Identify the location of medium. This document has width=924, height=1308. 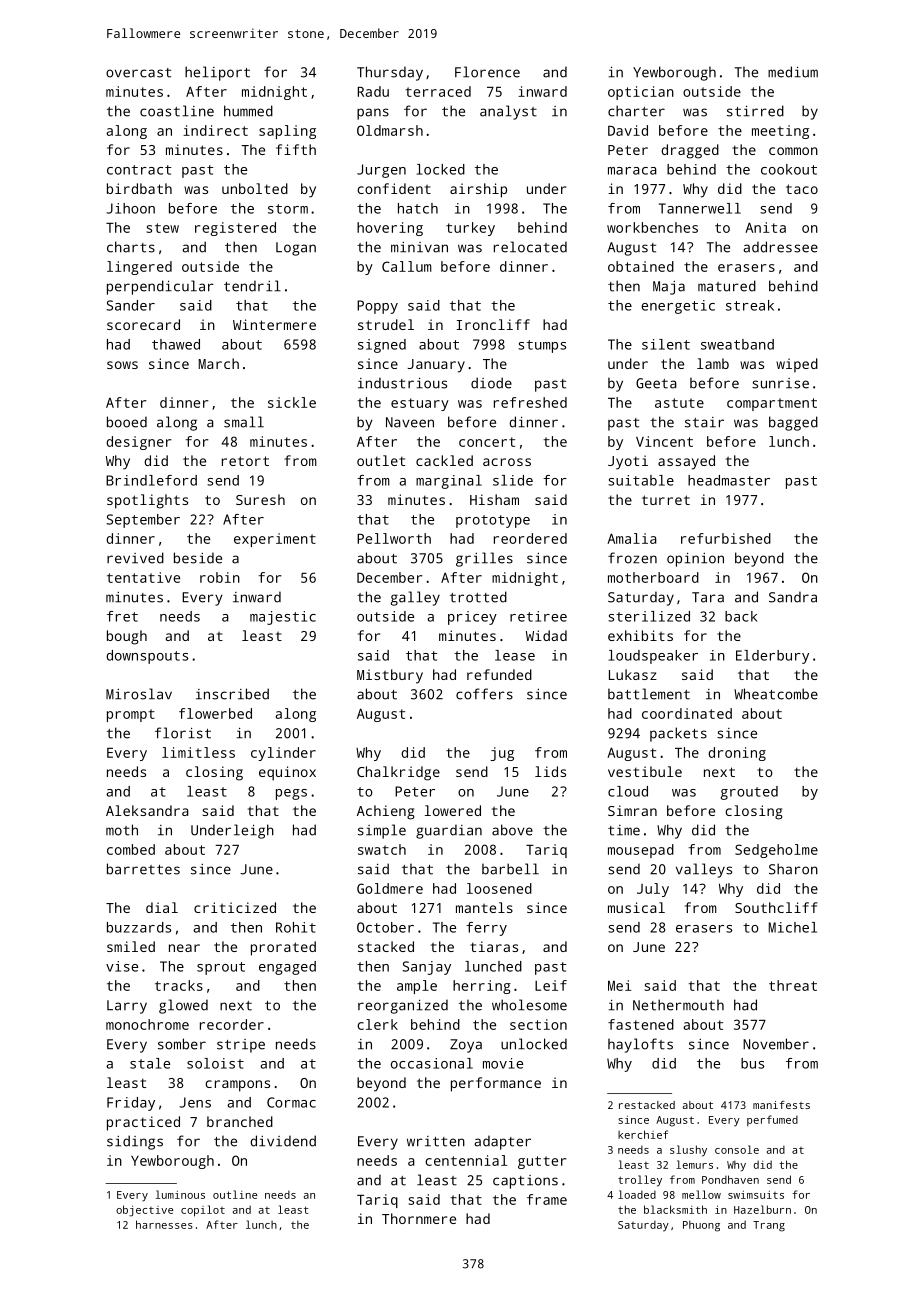
(793, 72).
